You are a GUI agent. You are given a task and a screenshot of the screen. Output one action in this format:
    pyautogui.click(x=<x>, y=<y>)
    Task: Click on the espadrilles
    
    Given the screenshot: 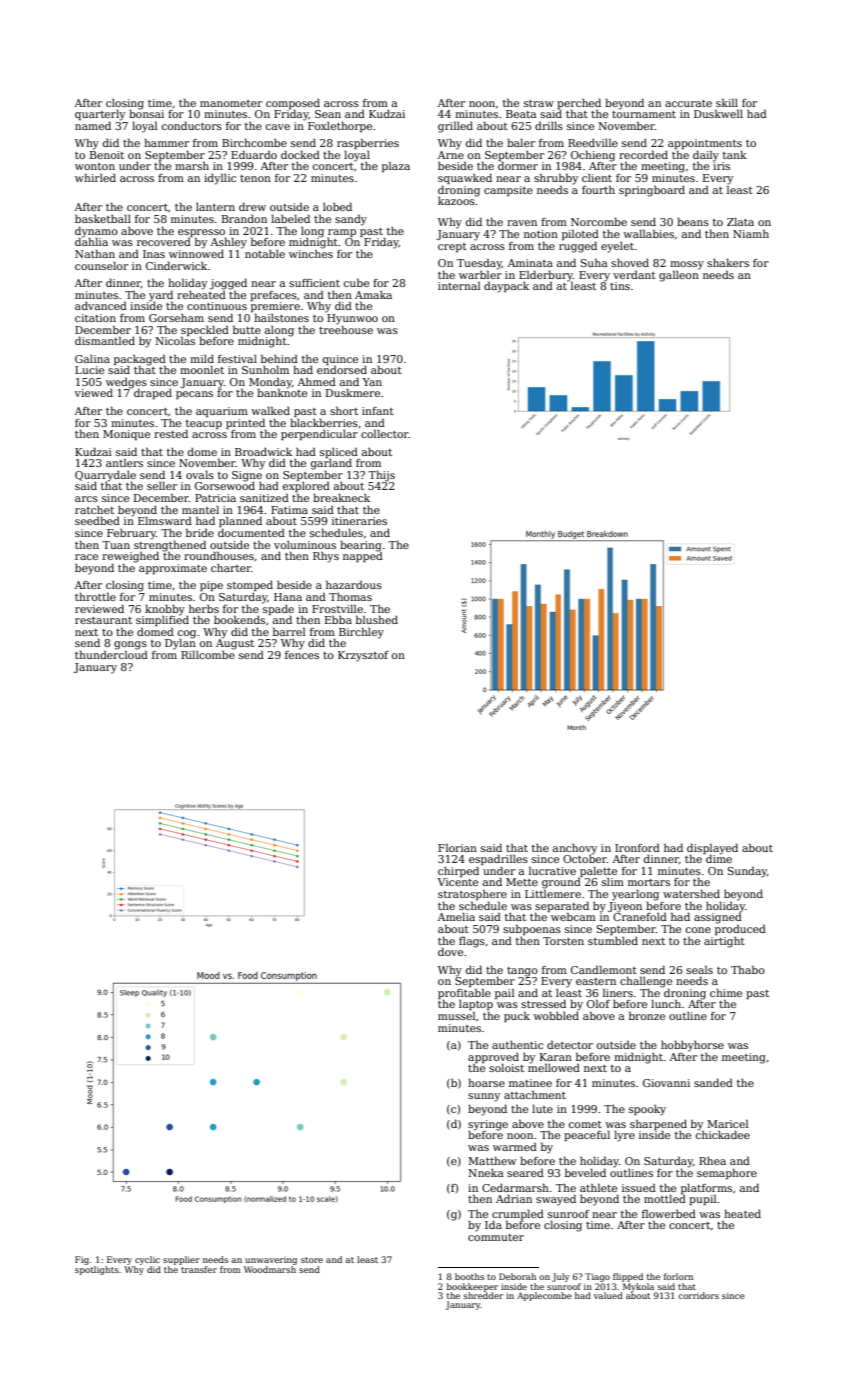 What is the action you would take?
    pyautogui.click(x=498, y=859)
